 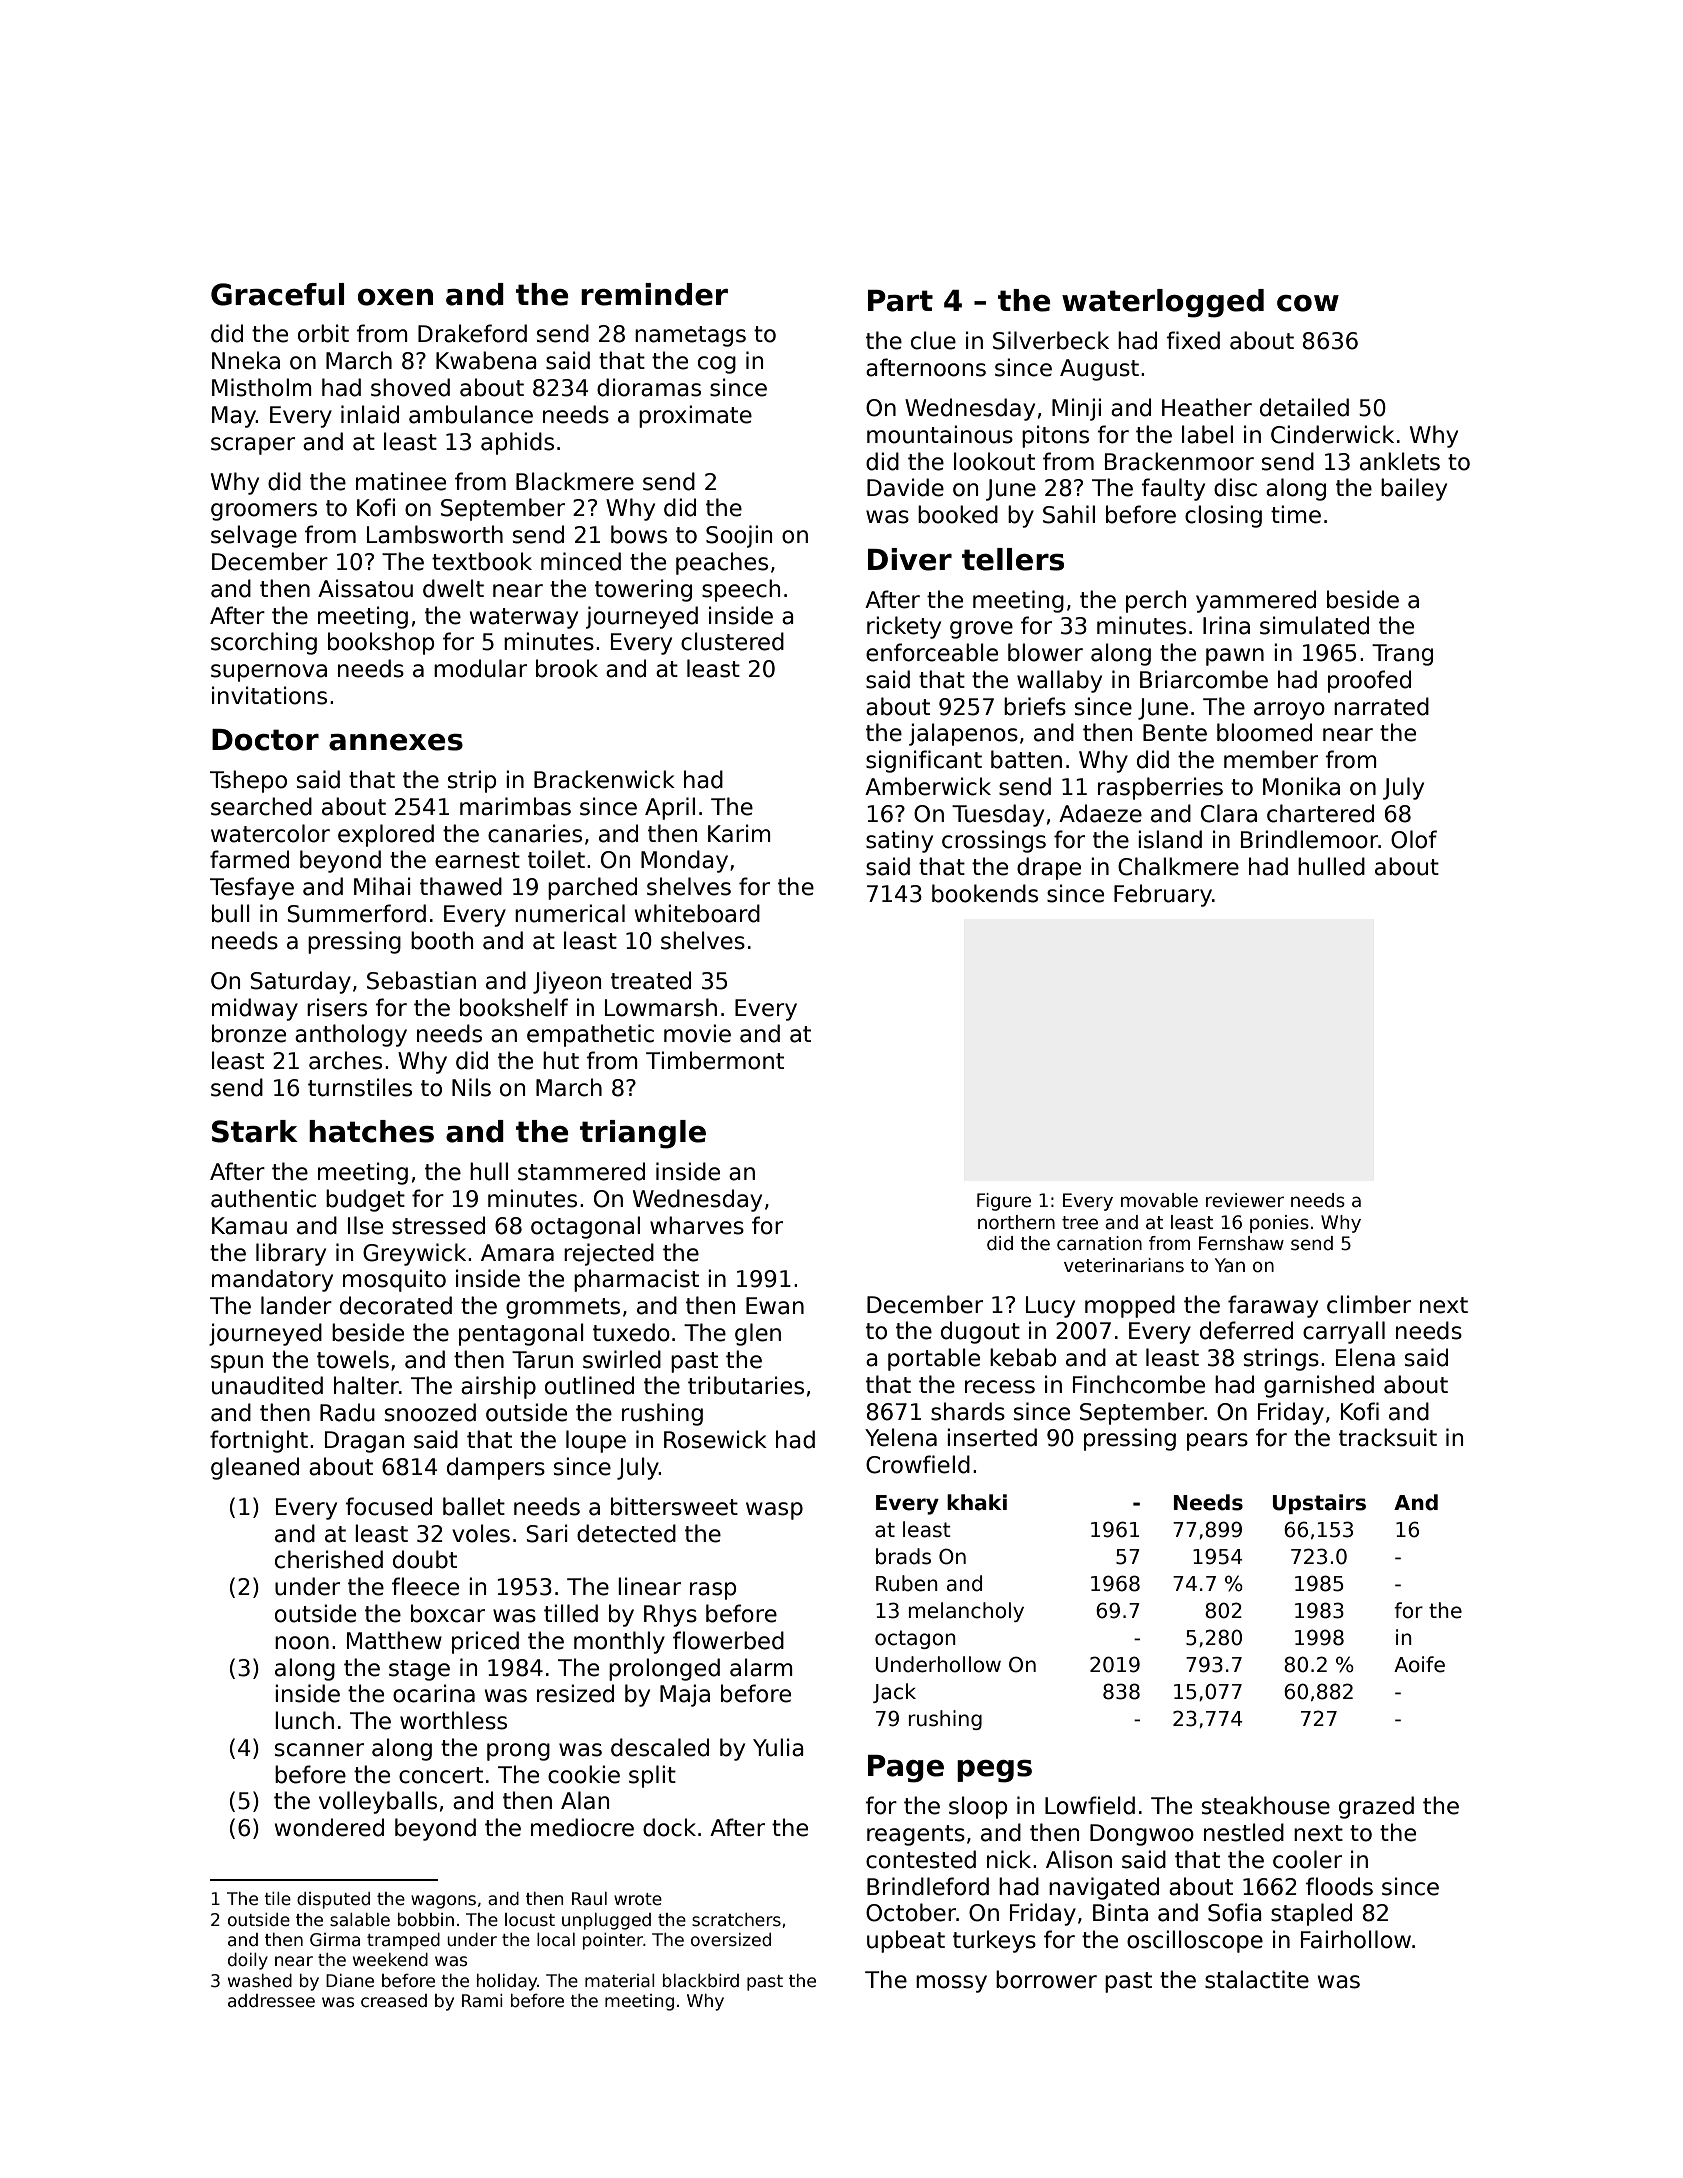 What do you see at coordinates (255, 1468) in the screenshot?
I see `gleaned` at bounding box center [255, 1468].
